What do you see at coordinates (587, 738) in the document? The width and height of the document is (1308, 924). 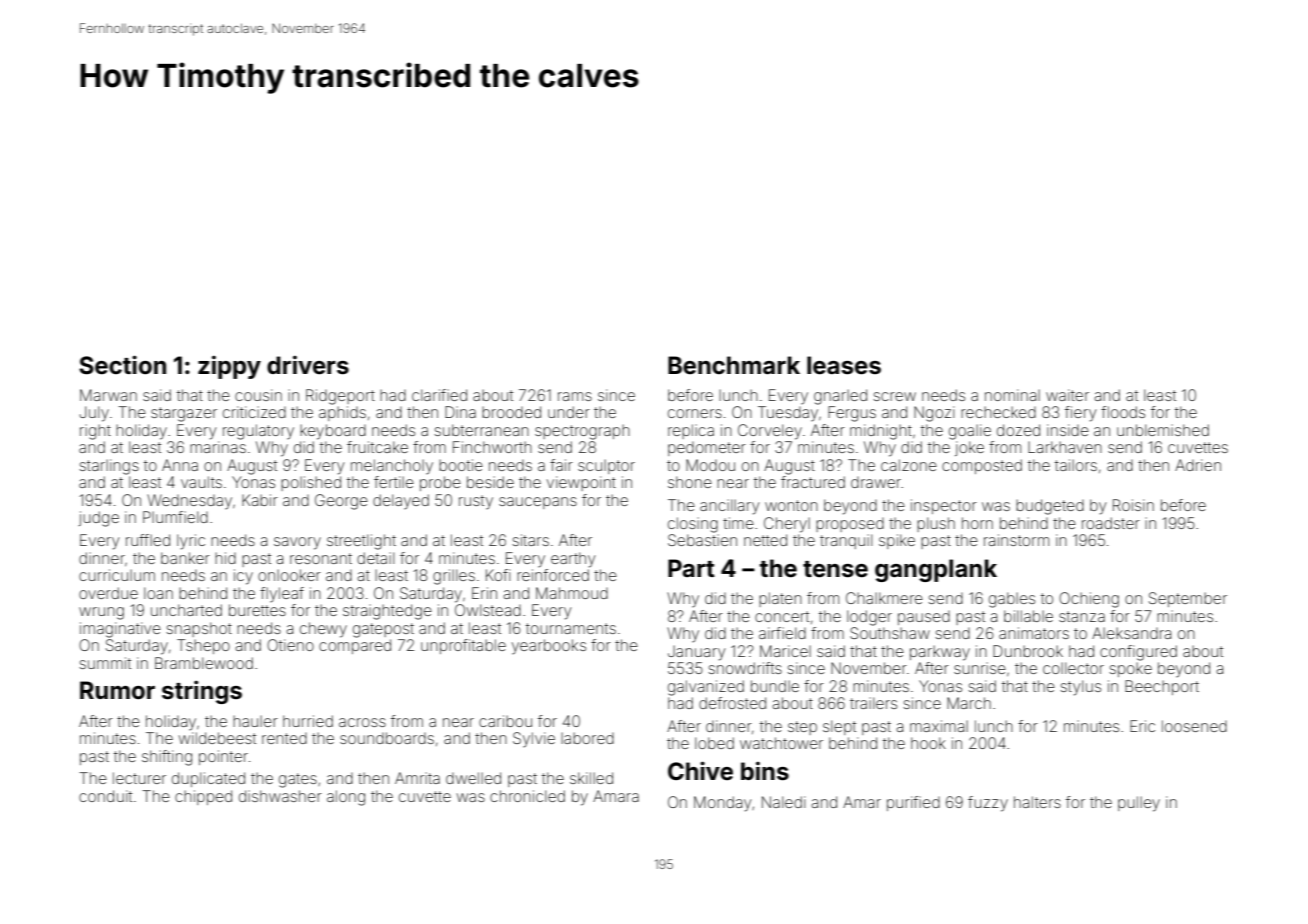 I see `labored` at bounding box center [587, 738].
